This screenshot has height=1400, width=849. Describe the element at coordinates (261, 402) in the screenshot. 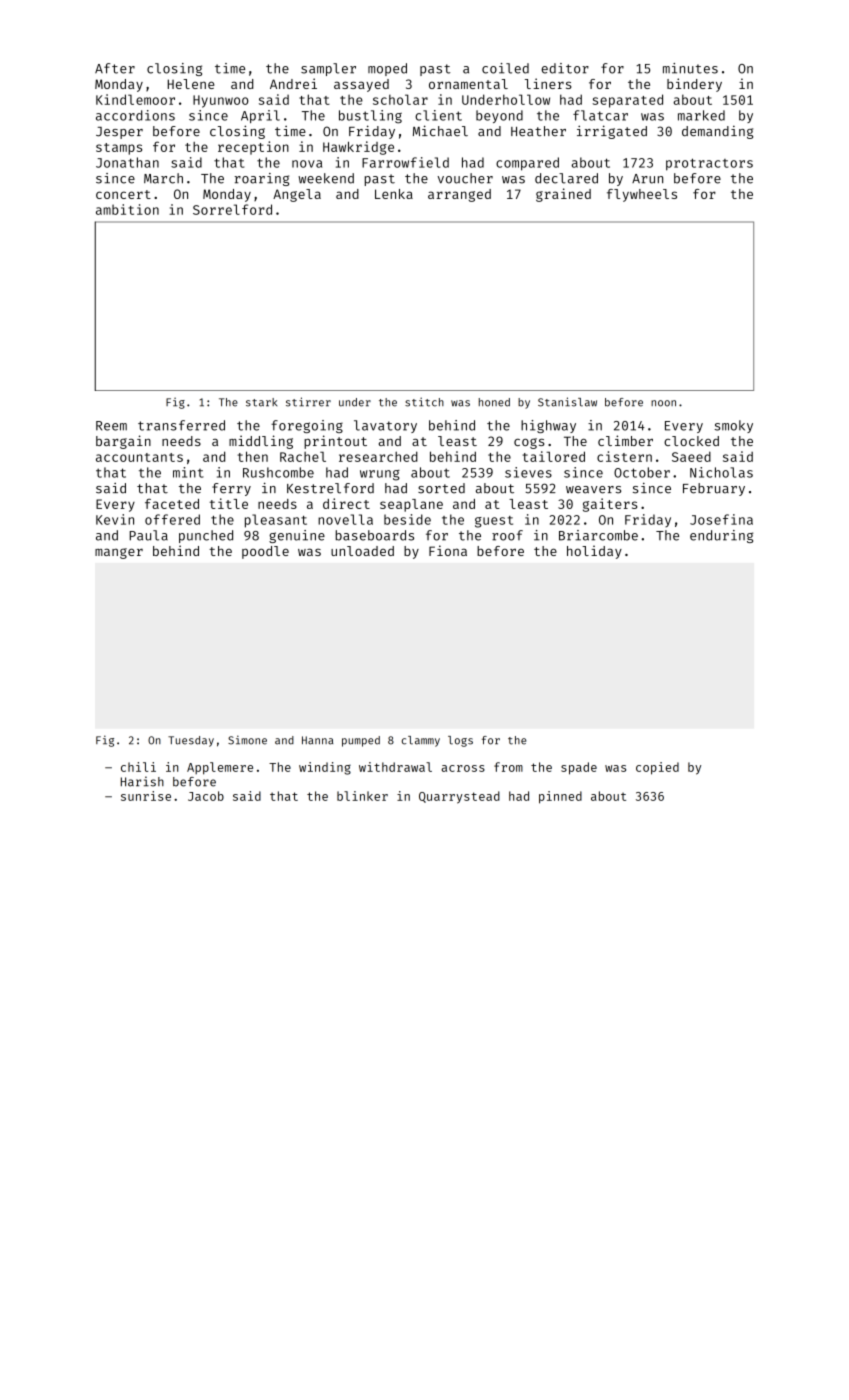

I see `stark` at that location.
